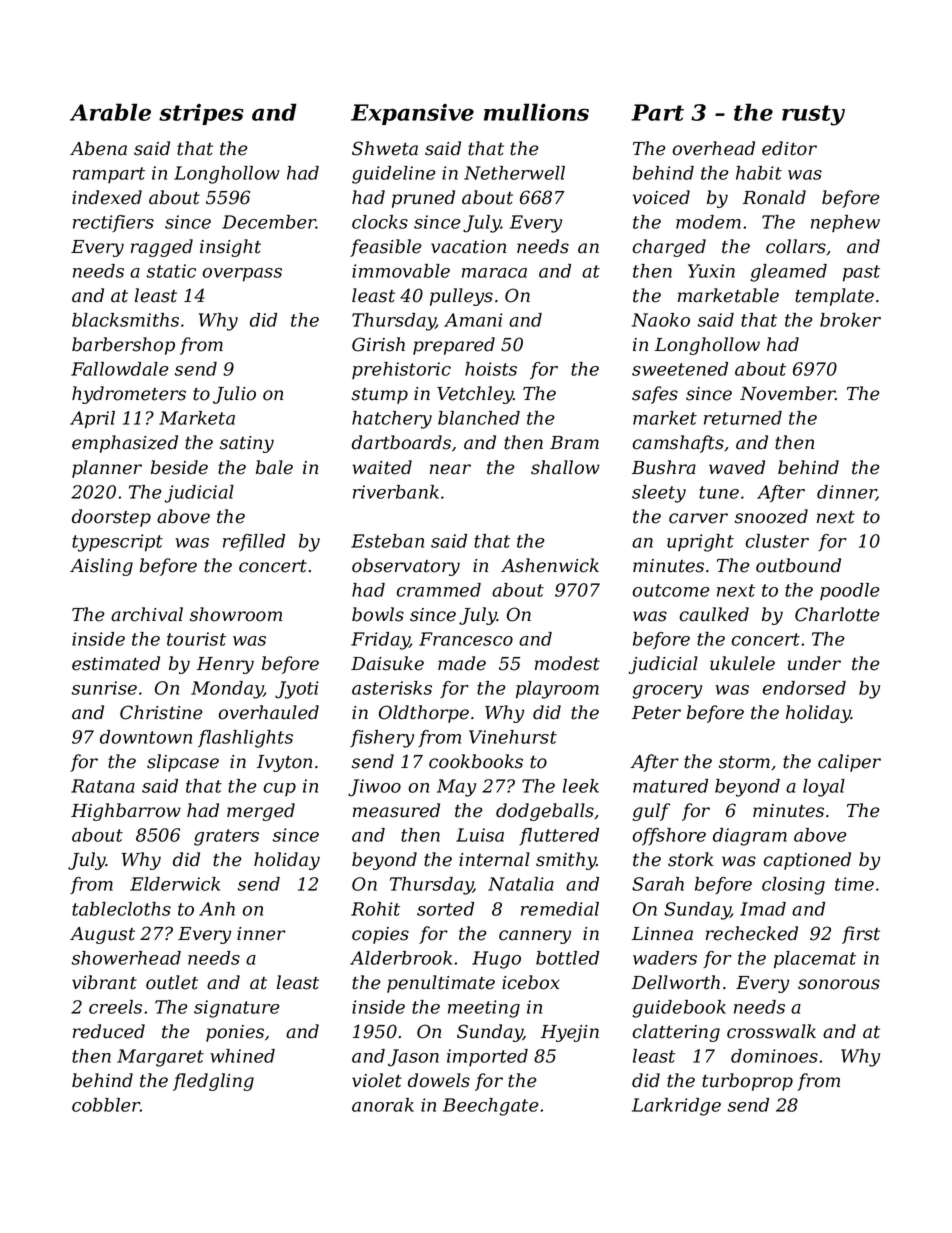 This screenshot has height=1233, width=952. Describe the element at coordinates (813, 115) in the screenshot. I see `rusty` at that location.
